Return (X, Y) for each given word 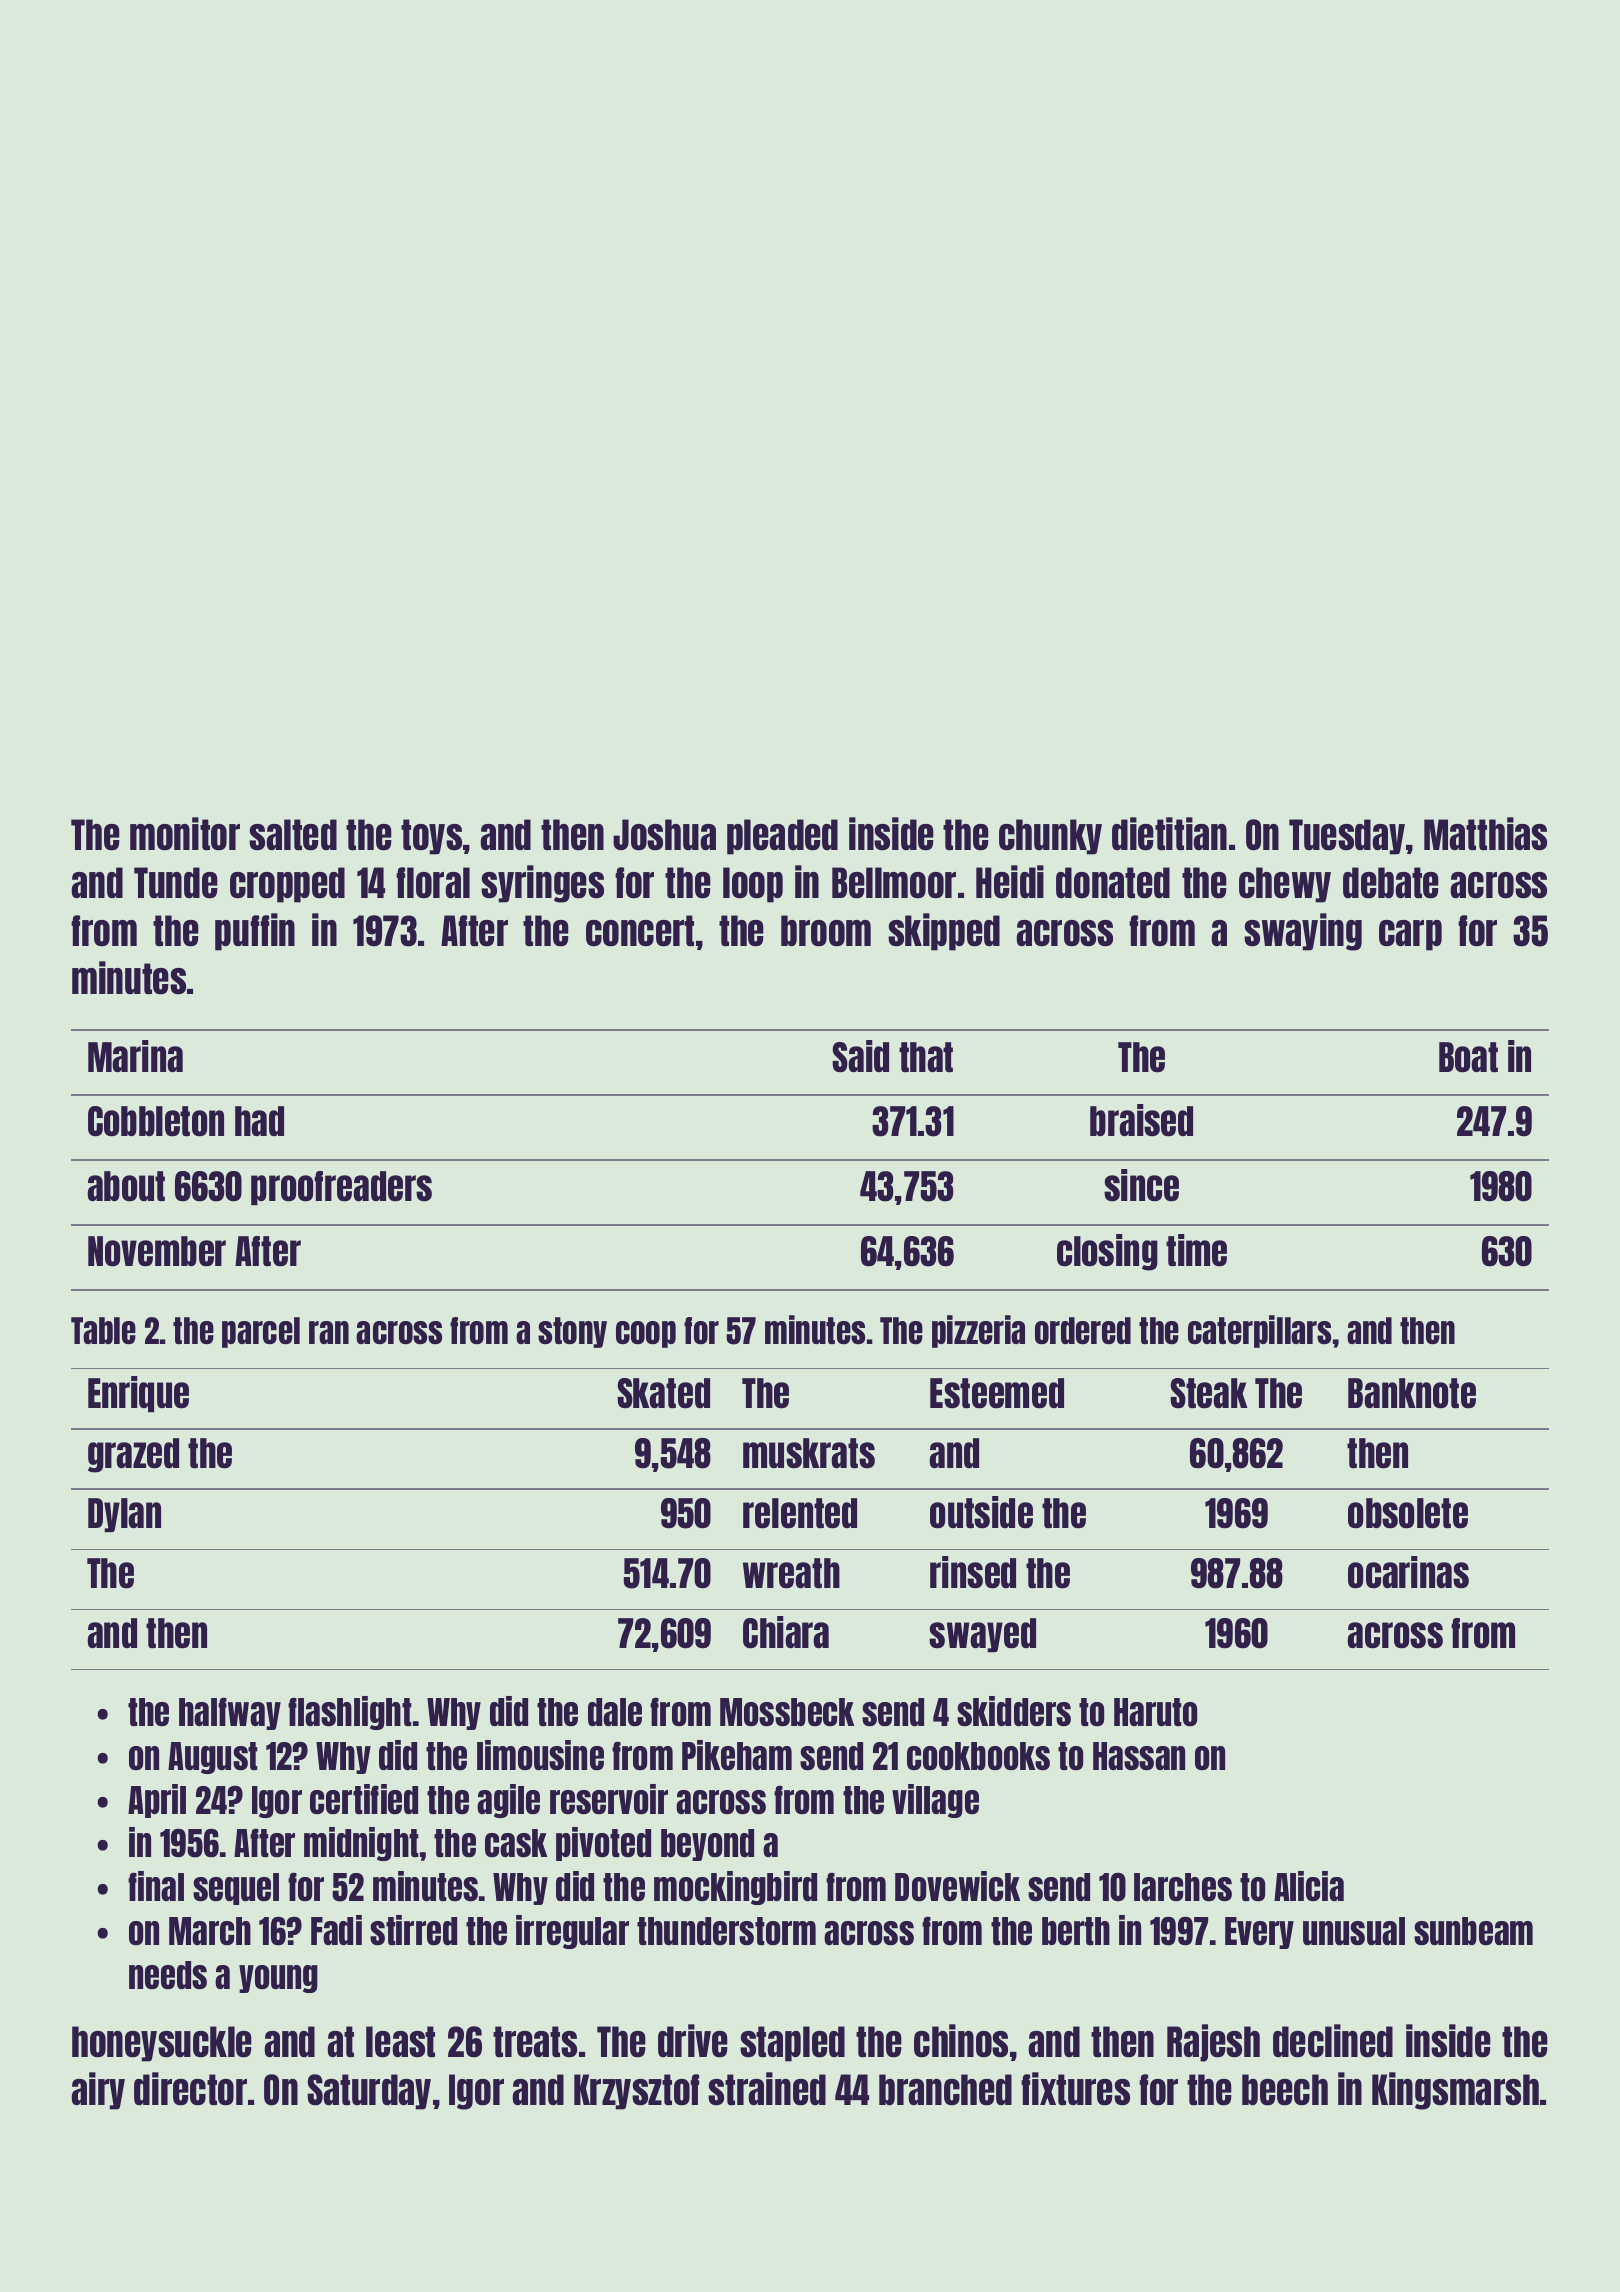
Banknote (1412, 1393)
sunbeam (1473, 1931)
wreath (791, 1573)
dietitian (1169, 834)
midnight (361, 1844)
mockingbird (735, 1888)
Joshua (664, 835)
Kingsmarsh (1455, 2091)
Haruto (1155, 1712)
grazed (133, 1455)
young (278, 1979)
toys (431, 837)
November (157, 1251)
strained (767, 2089)
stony (572, 1332)
